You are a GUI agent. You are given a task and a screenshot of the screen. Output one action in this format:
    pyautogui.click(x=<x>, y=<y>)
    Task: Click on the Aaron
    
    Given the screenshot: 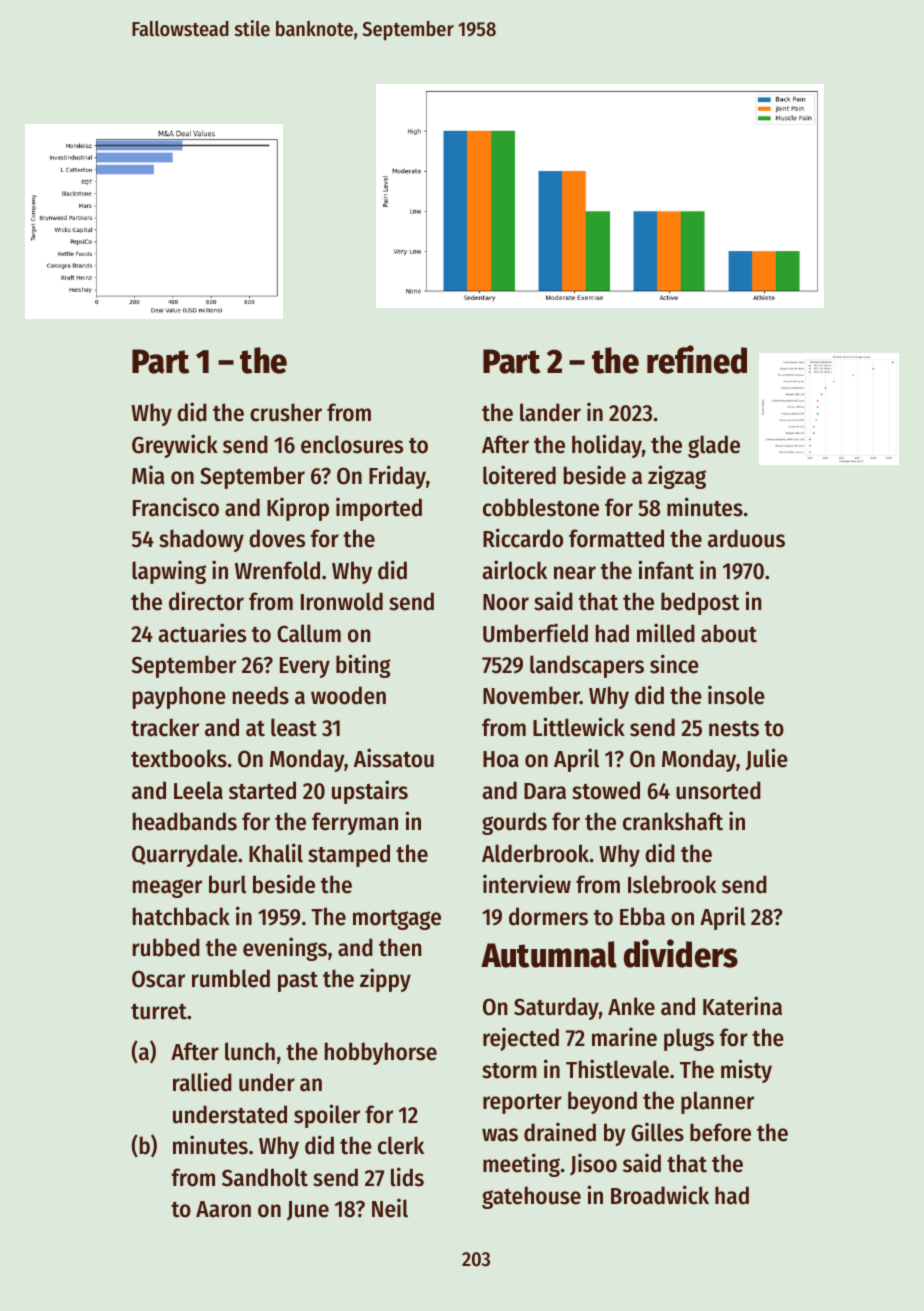 What is the action you would take?
    pyautogui.click(x=223, y=1209)
